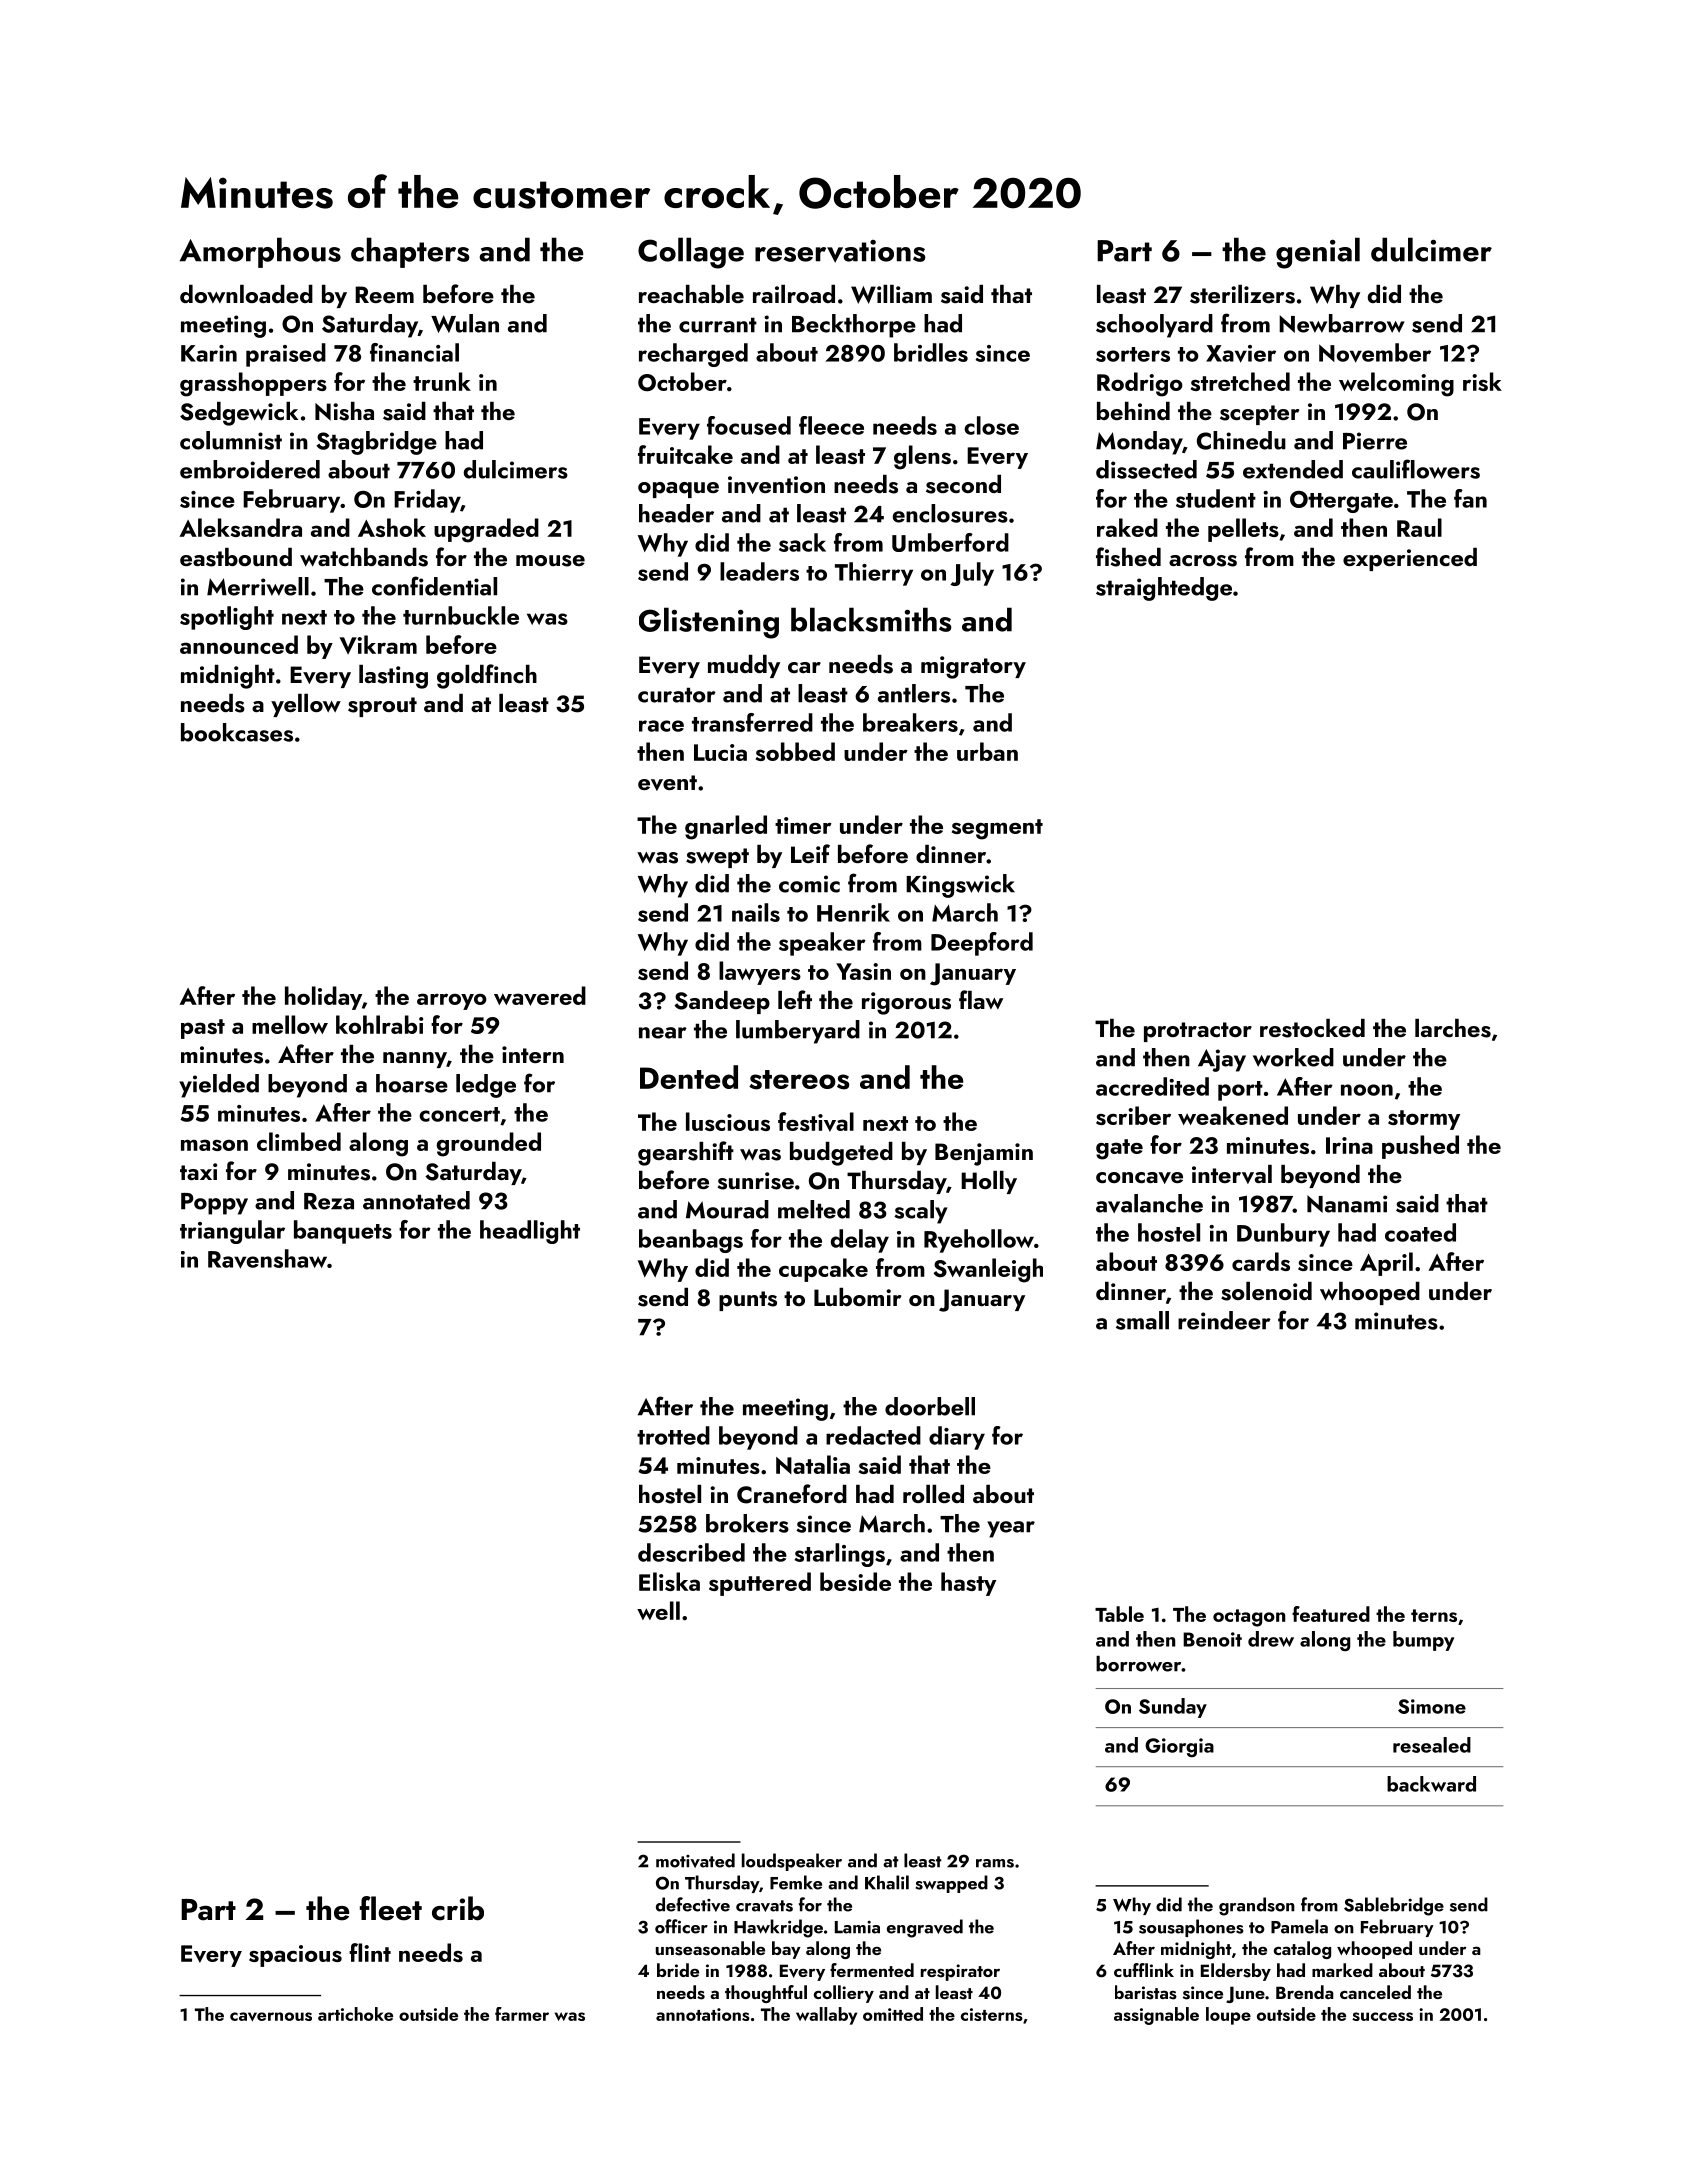 This screenshot has height=2178, width=1683. I want to click on restocked, so click(1312, 1028).
